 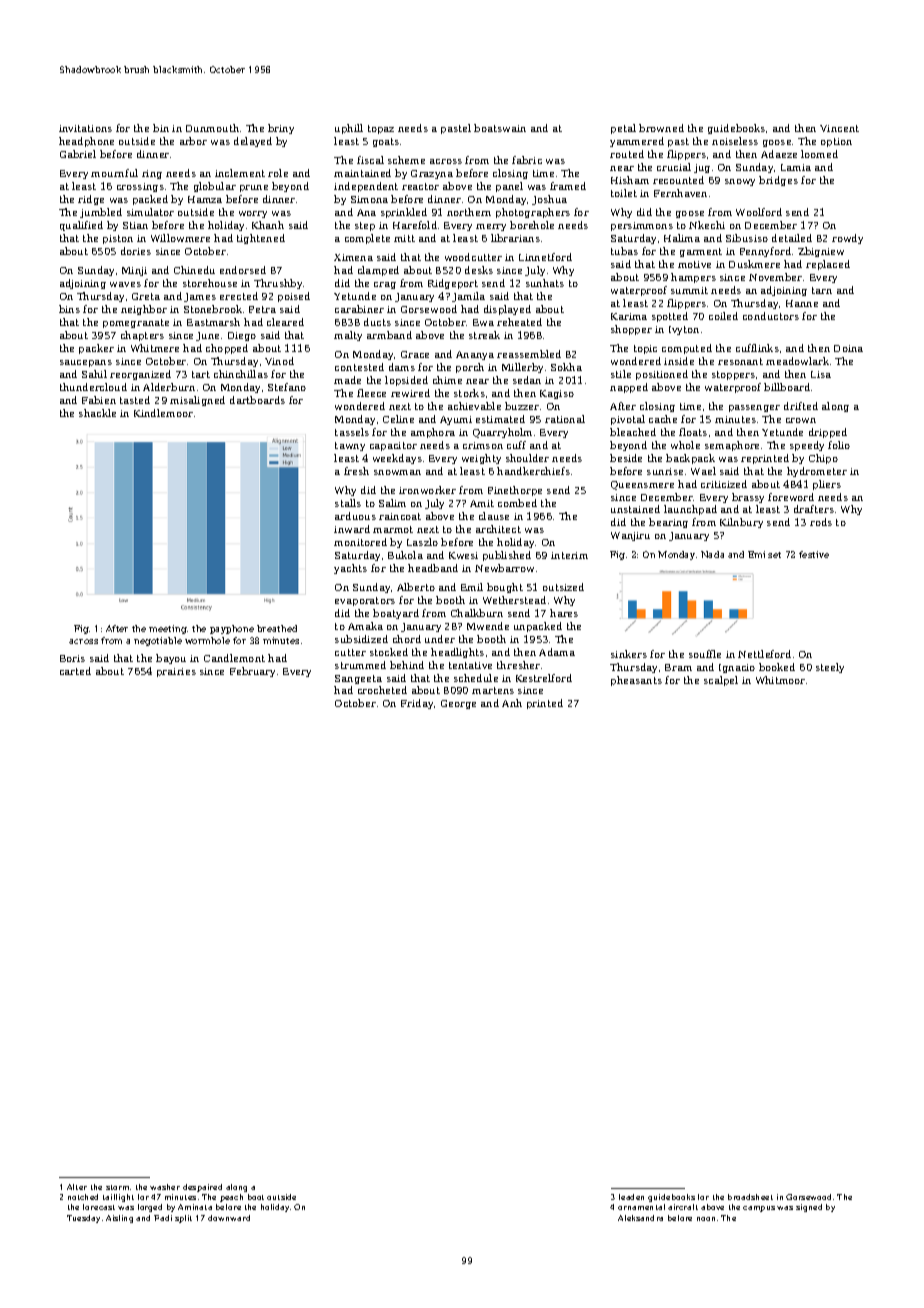 I want to click on storm, so click(x=117, y=1187).
